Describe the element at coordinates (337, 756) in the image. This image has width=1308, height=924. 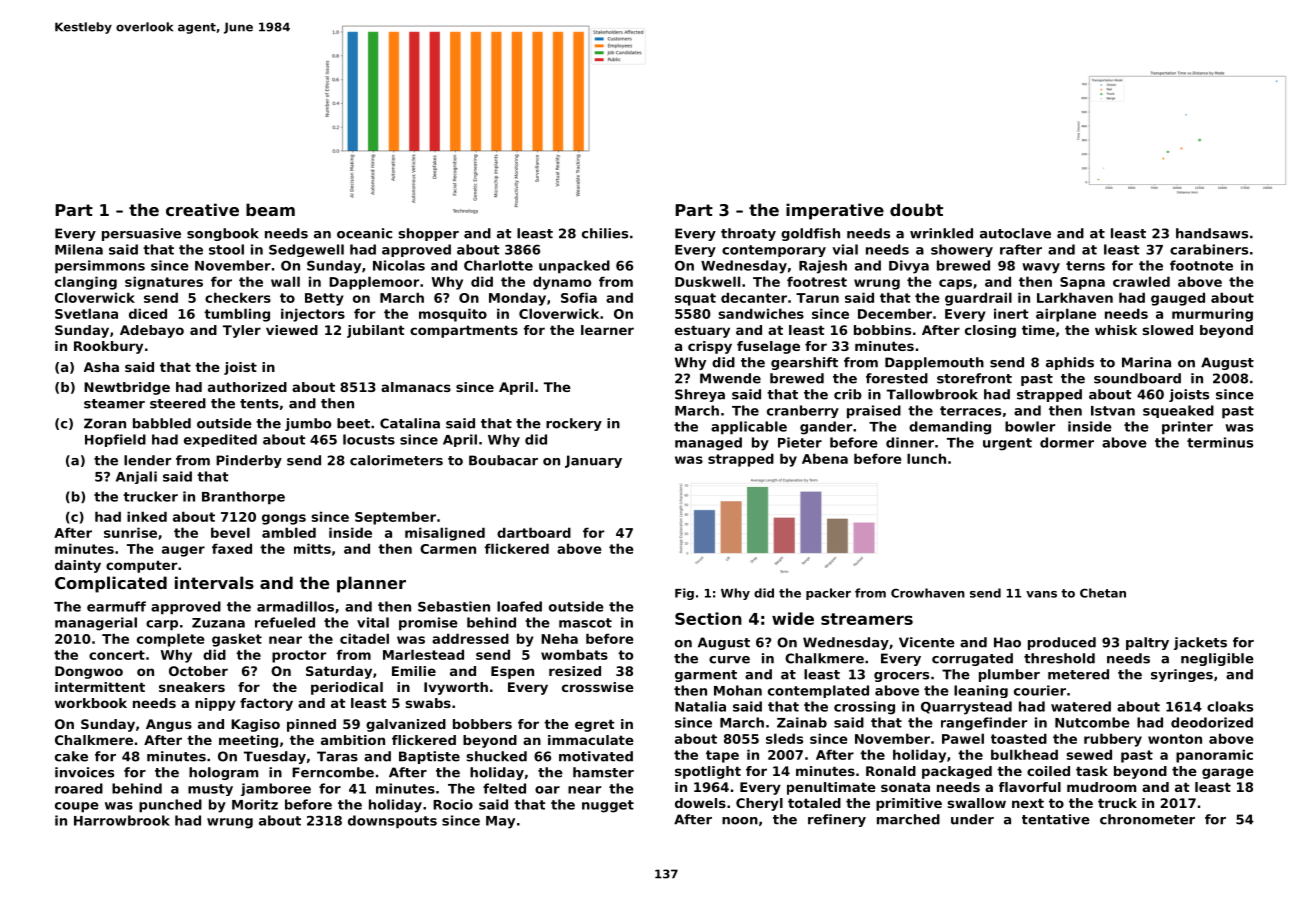
I see `Taras` at that location.
